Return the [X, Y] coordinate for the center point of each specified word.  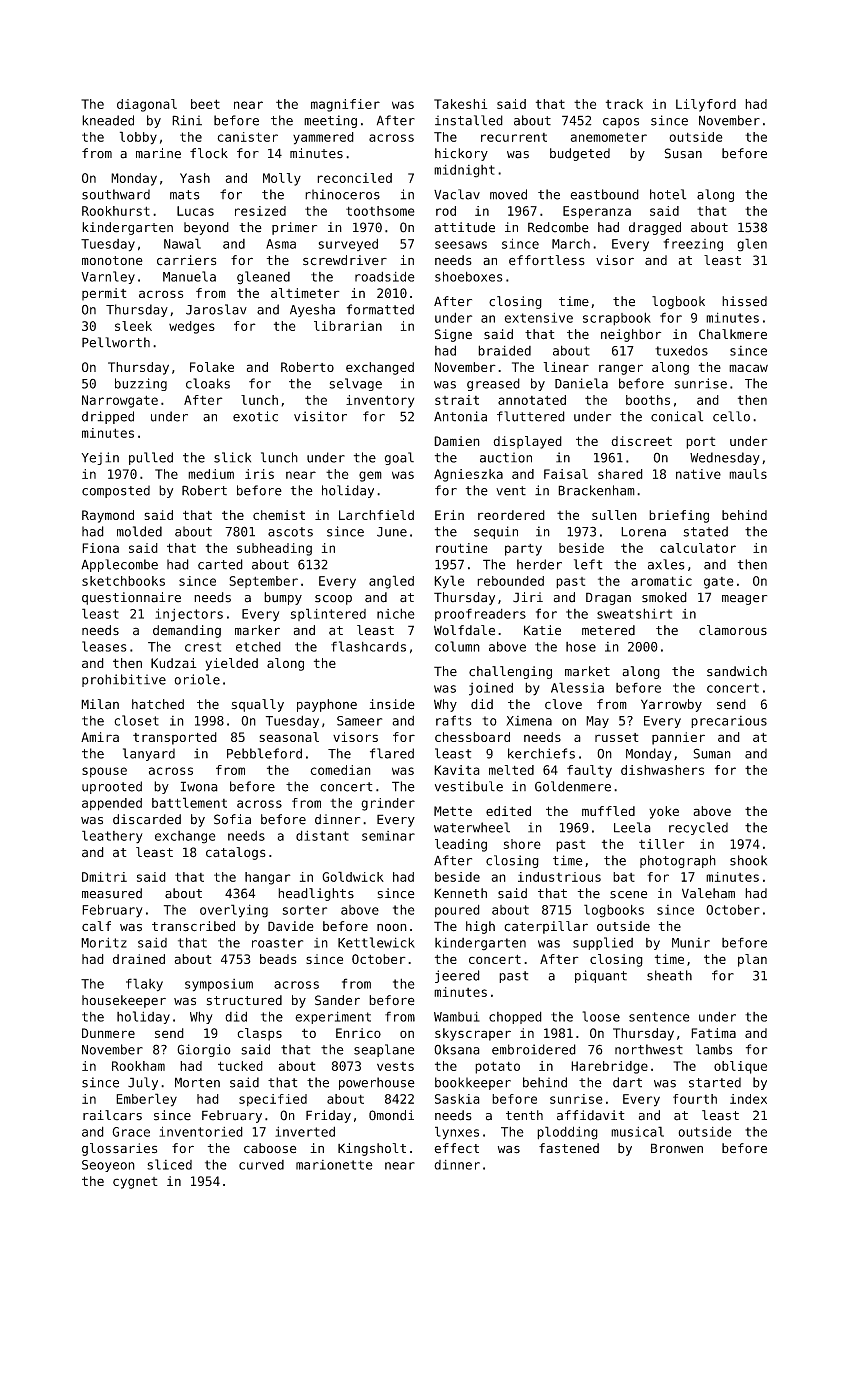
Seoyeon [108, 1166]
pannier [678, 738]
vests [395, 1066]
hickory [461, 154]
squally [258, 705]
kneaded [108, 120]
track [624, 104]
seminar [388, 836]
